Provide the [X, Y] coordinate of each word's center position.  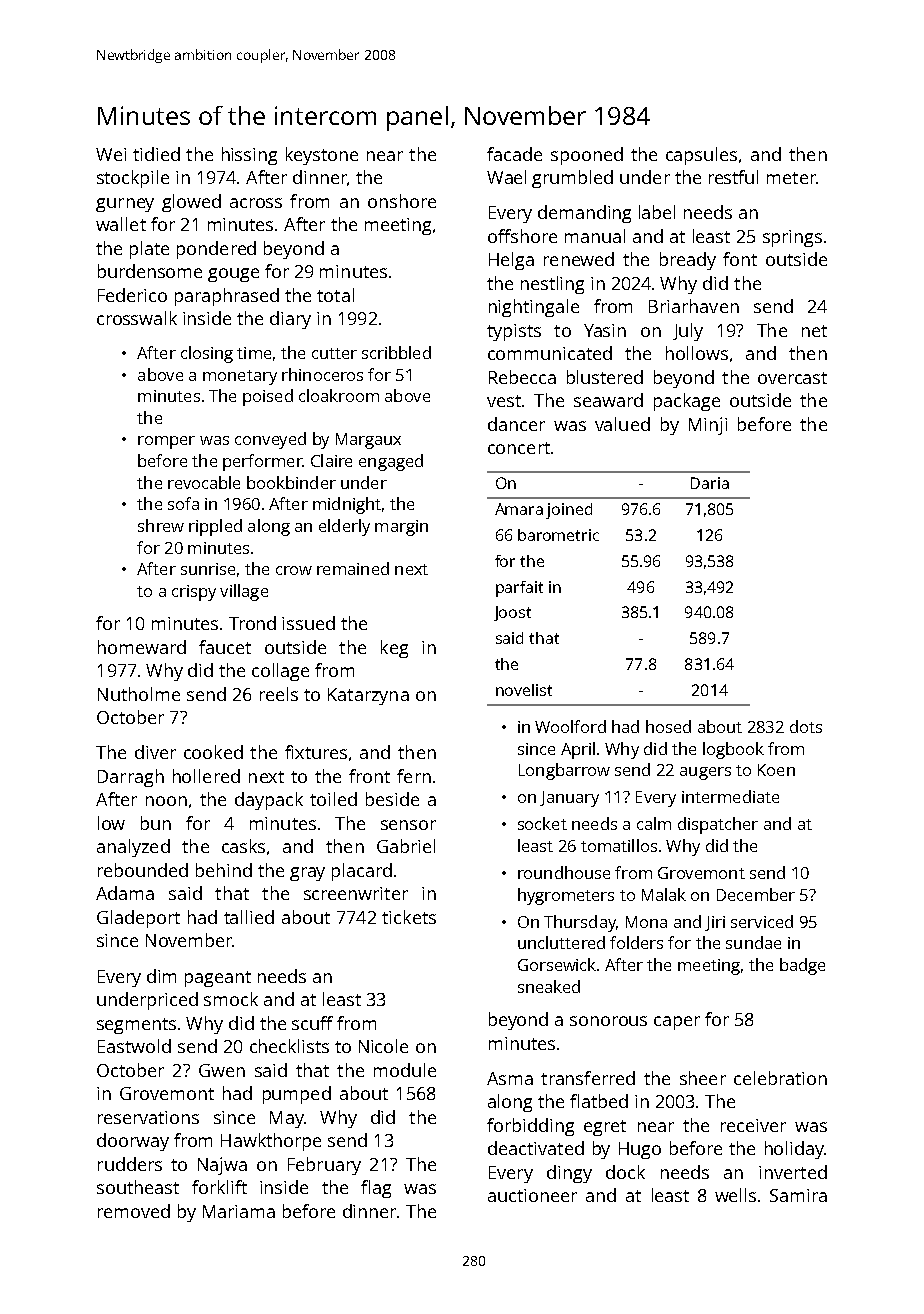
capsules [701, 156]
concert [519, 448]
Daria [710, 483]
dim [161, 976]
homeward [142, 647]
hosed [668, 726]
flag [376, 1189]
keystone [322, 156]
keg [394, 649]
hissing [249, 156]
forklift [219, 1187]
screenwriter [356, 893]
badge [802, 966]
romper [166, 442]
